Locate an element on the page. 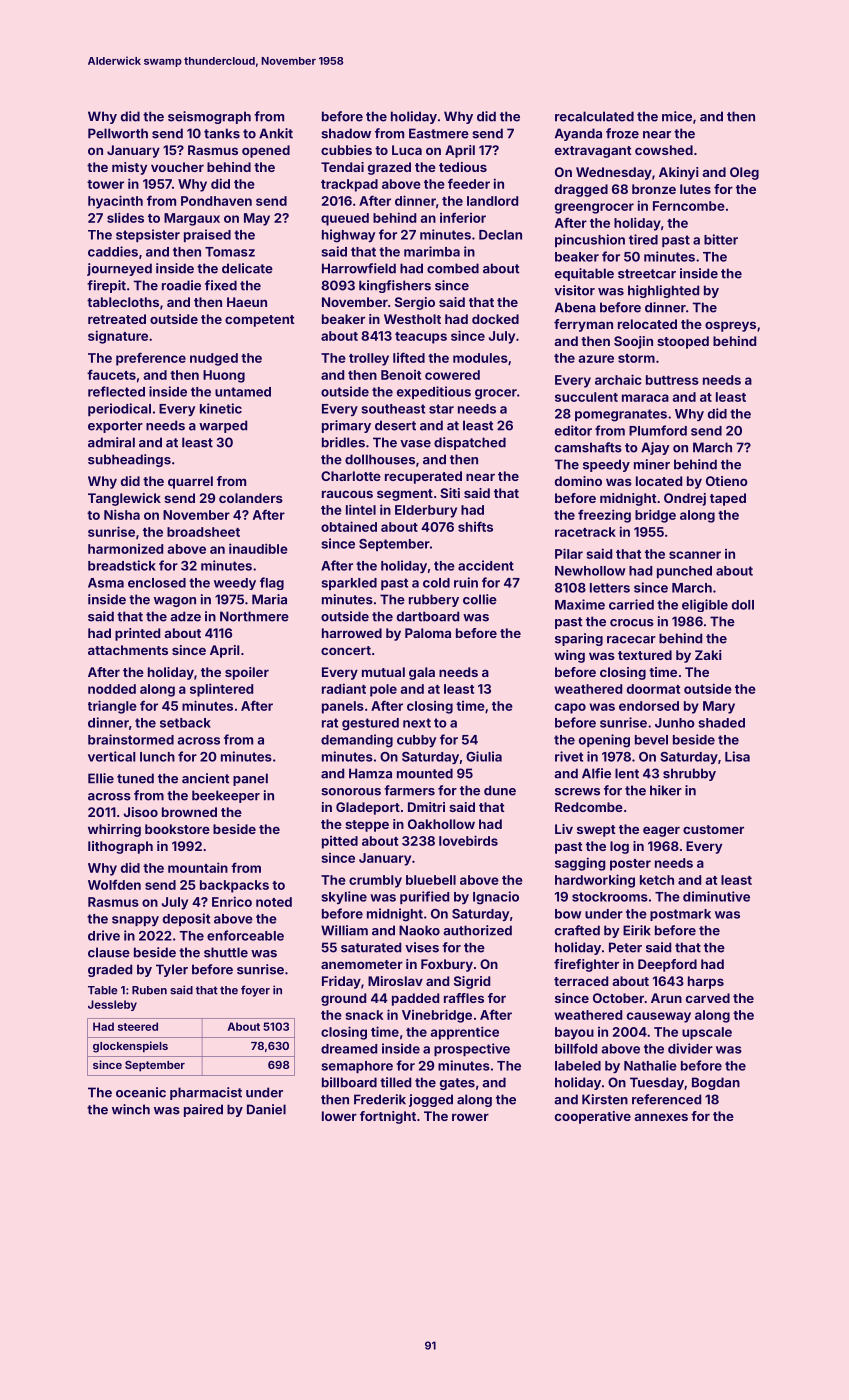 The height and width of the document is (1400, 849). tired is located at coordinates (643, 239).
